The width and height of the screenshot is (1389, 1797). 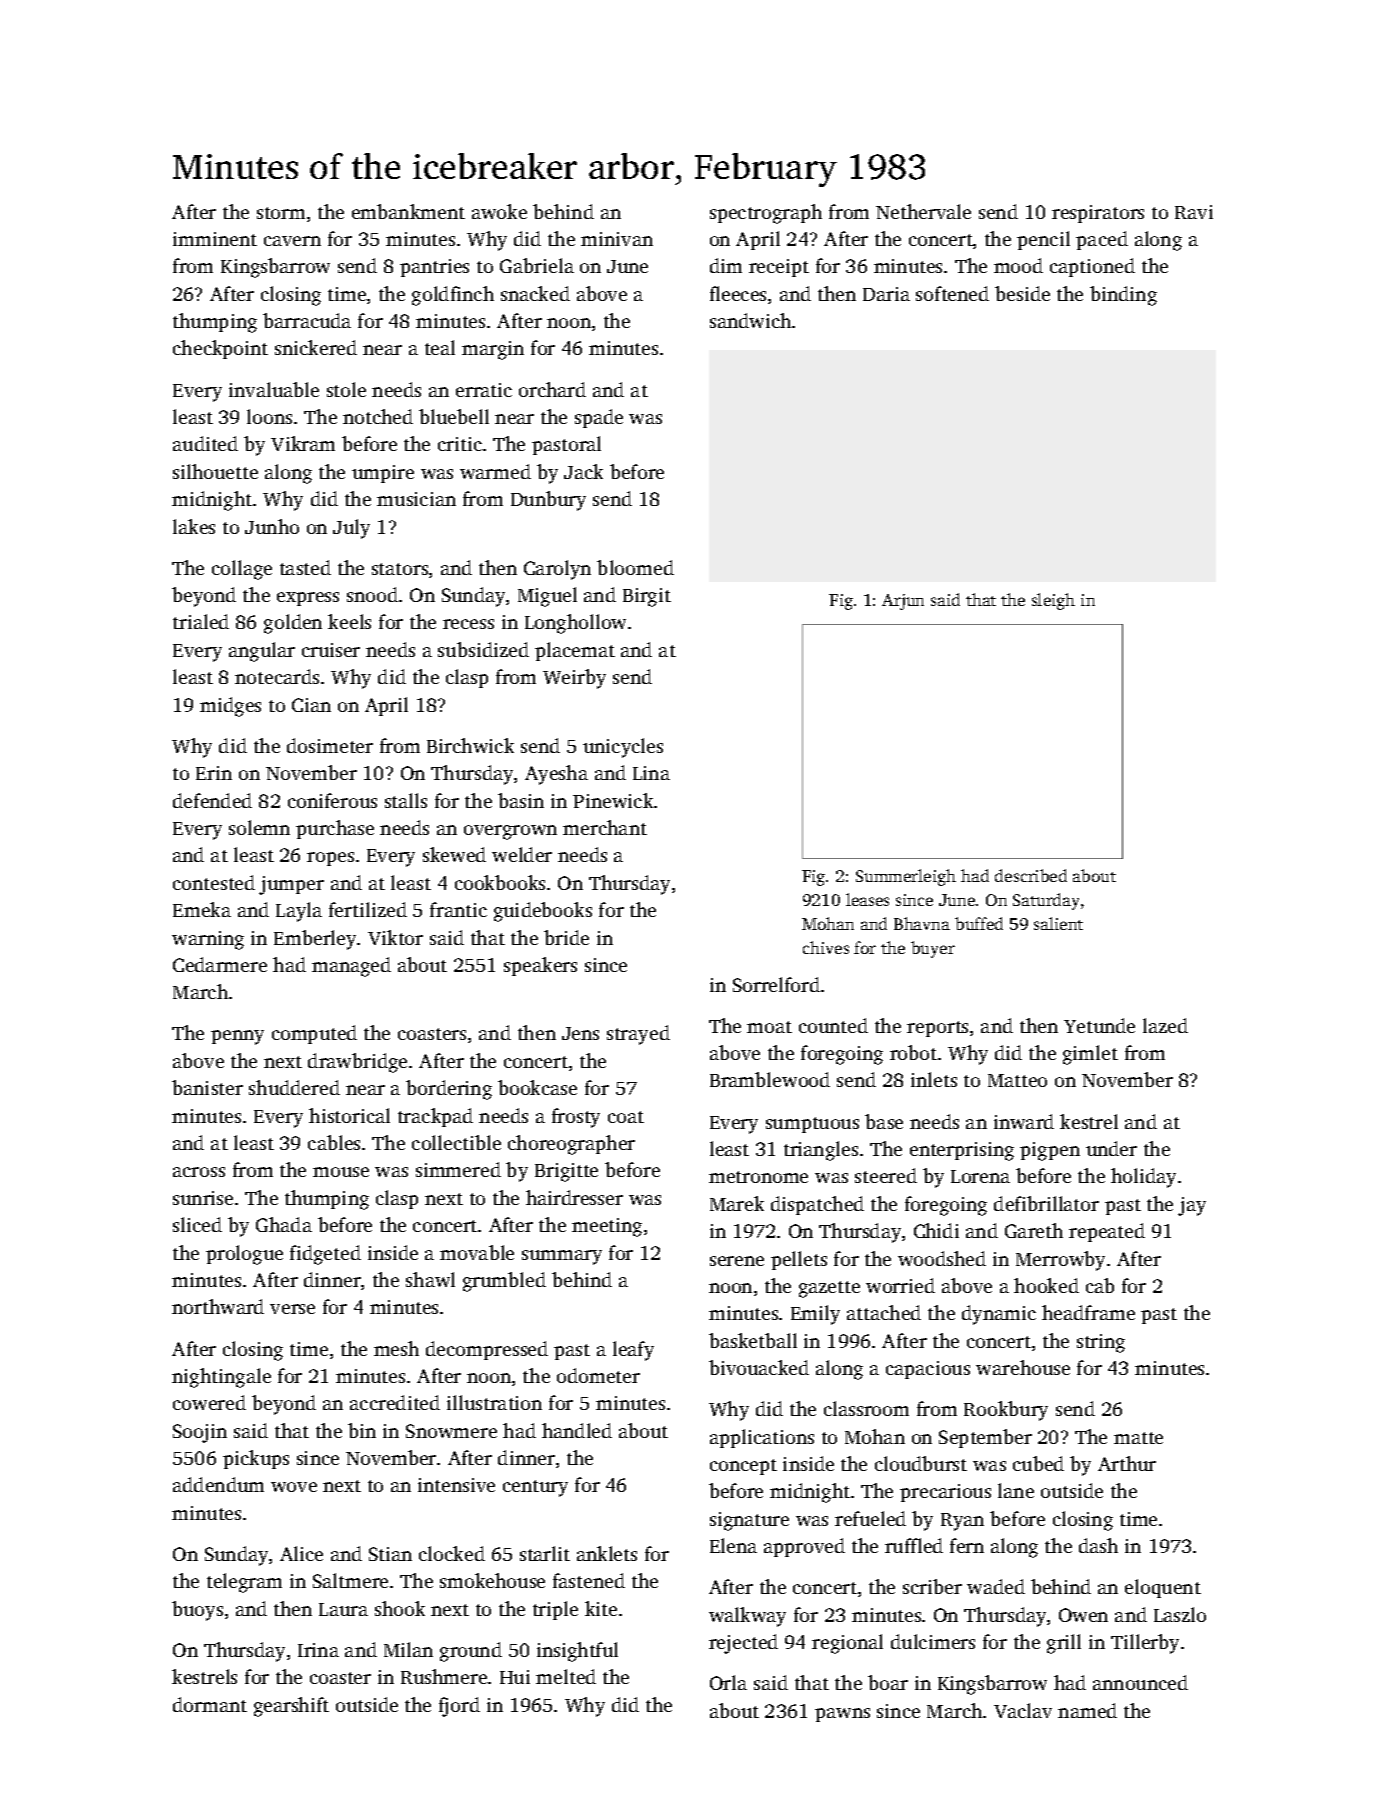 I want to click on awoke, so click(x=499, y=211).
